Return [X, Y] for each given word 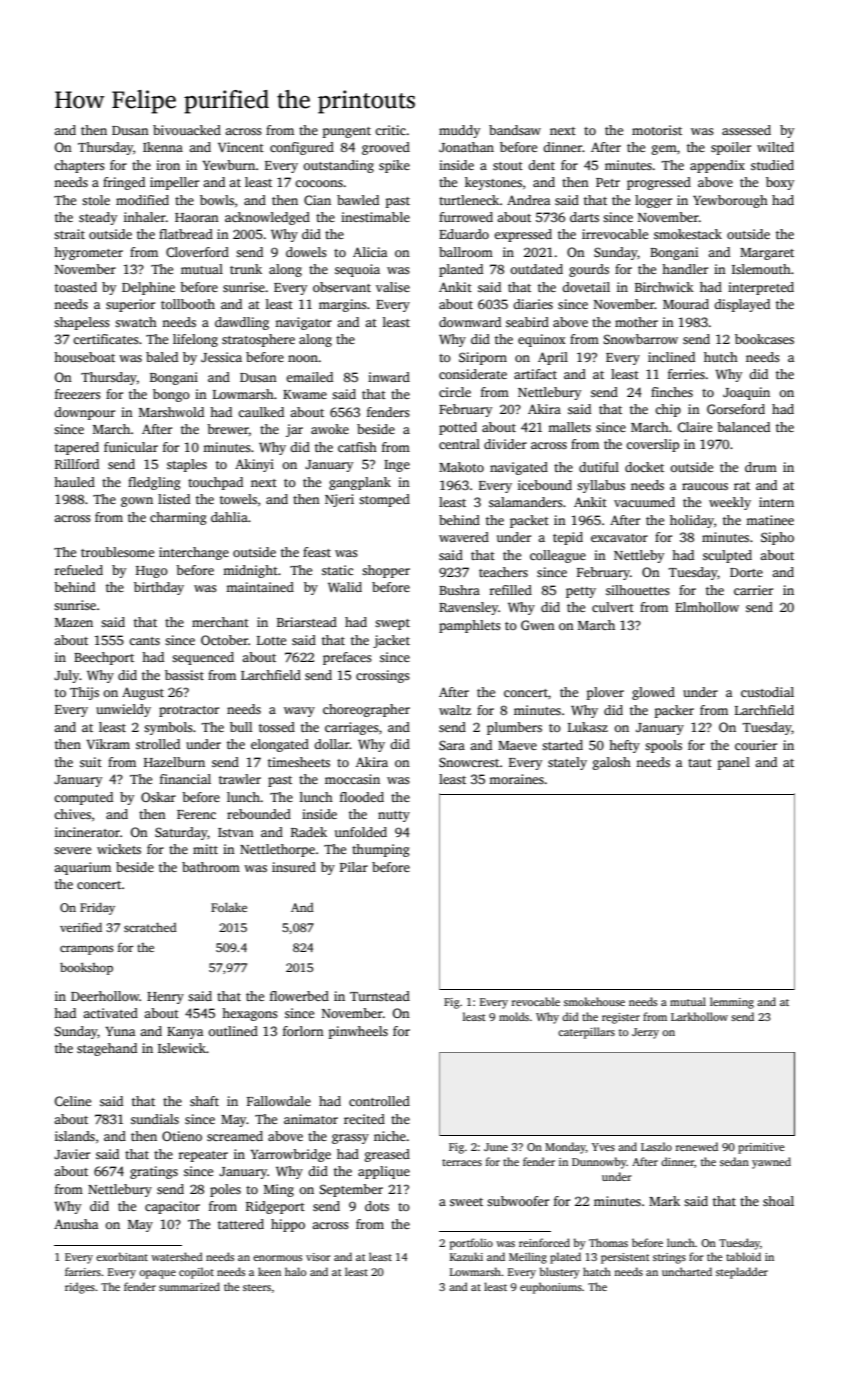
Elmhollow [707, 607]
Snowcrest [469, 762]
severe [72, 850]
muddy [459, 131]
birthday [159, 588]
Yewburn [228, 165]
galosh [612, 763]
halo [295, 1271]
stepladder [742, 1273]
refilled [511, 590]
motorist [657, 130]
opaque [157, 1274]
